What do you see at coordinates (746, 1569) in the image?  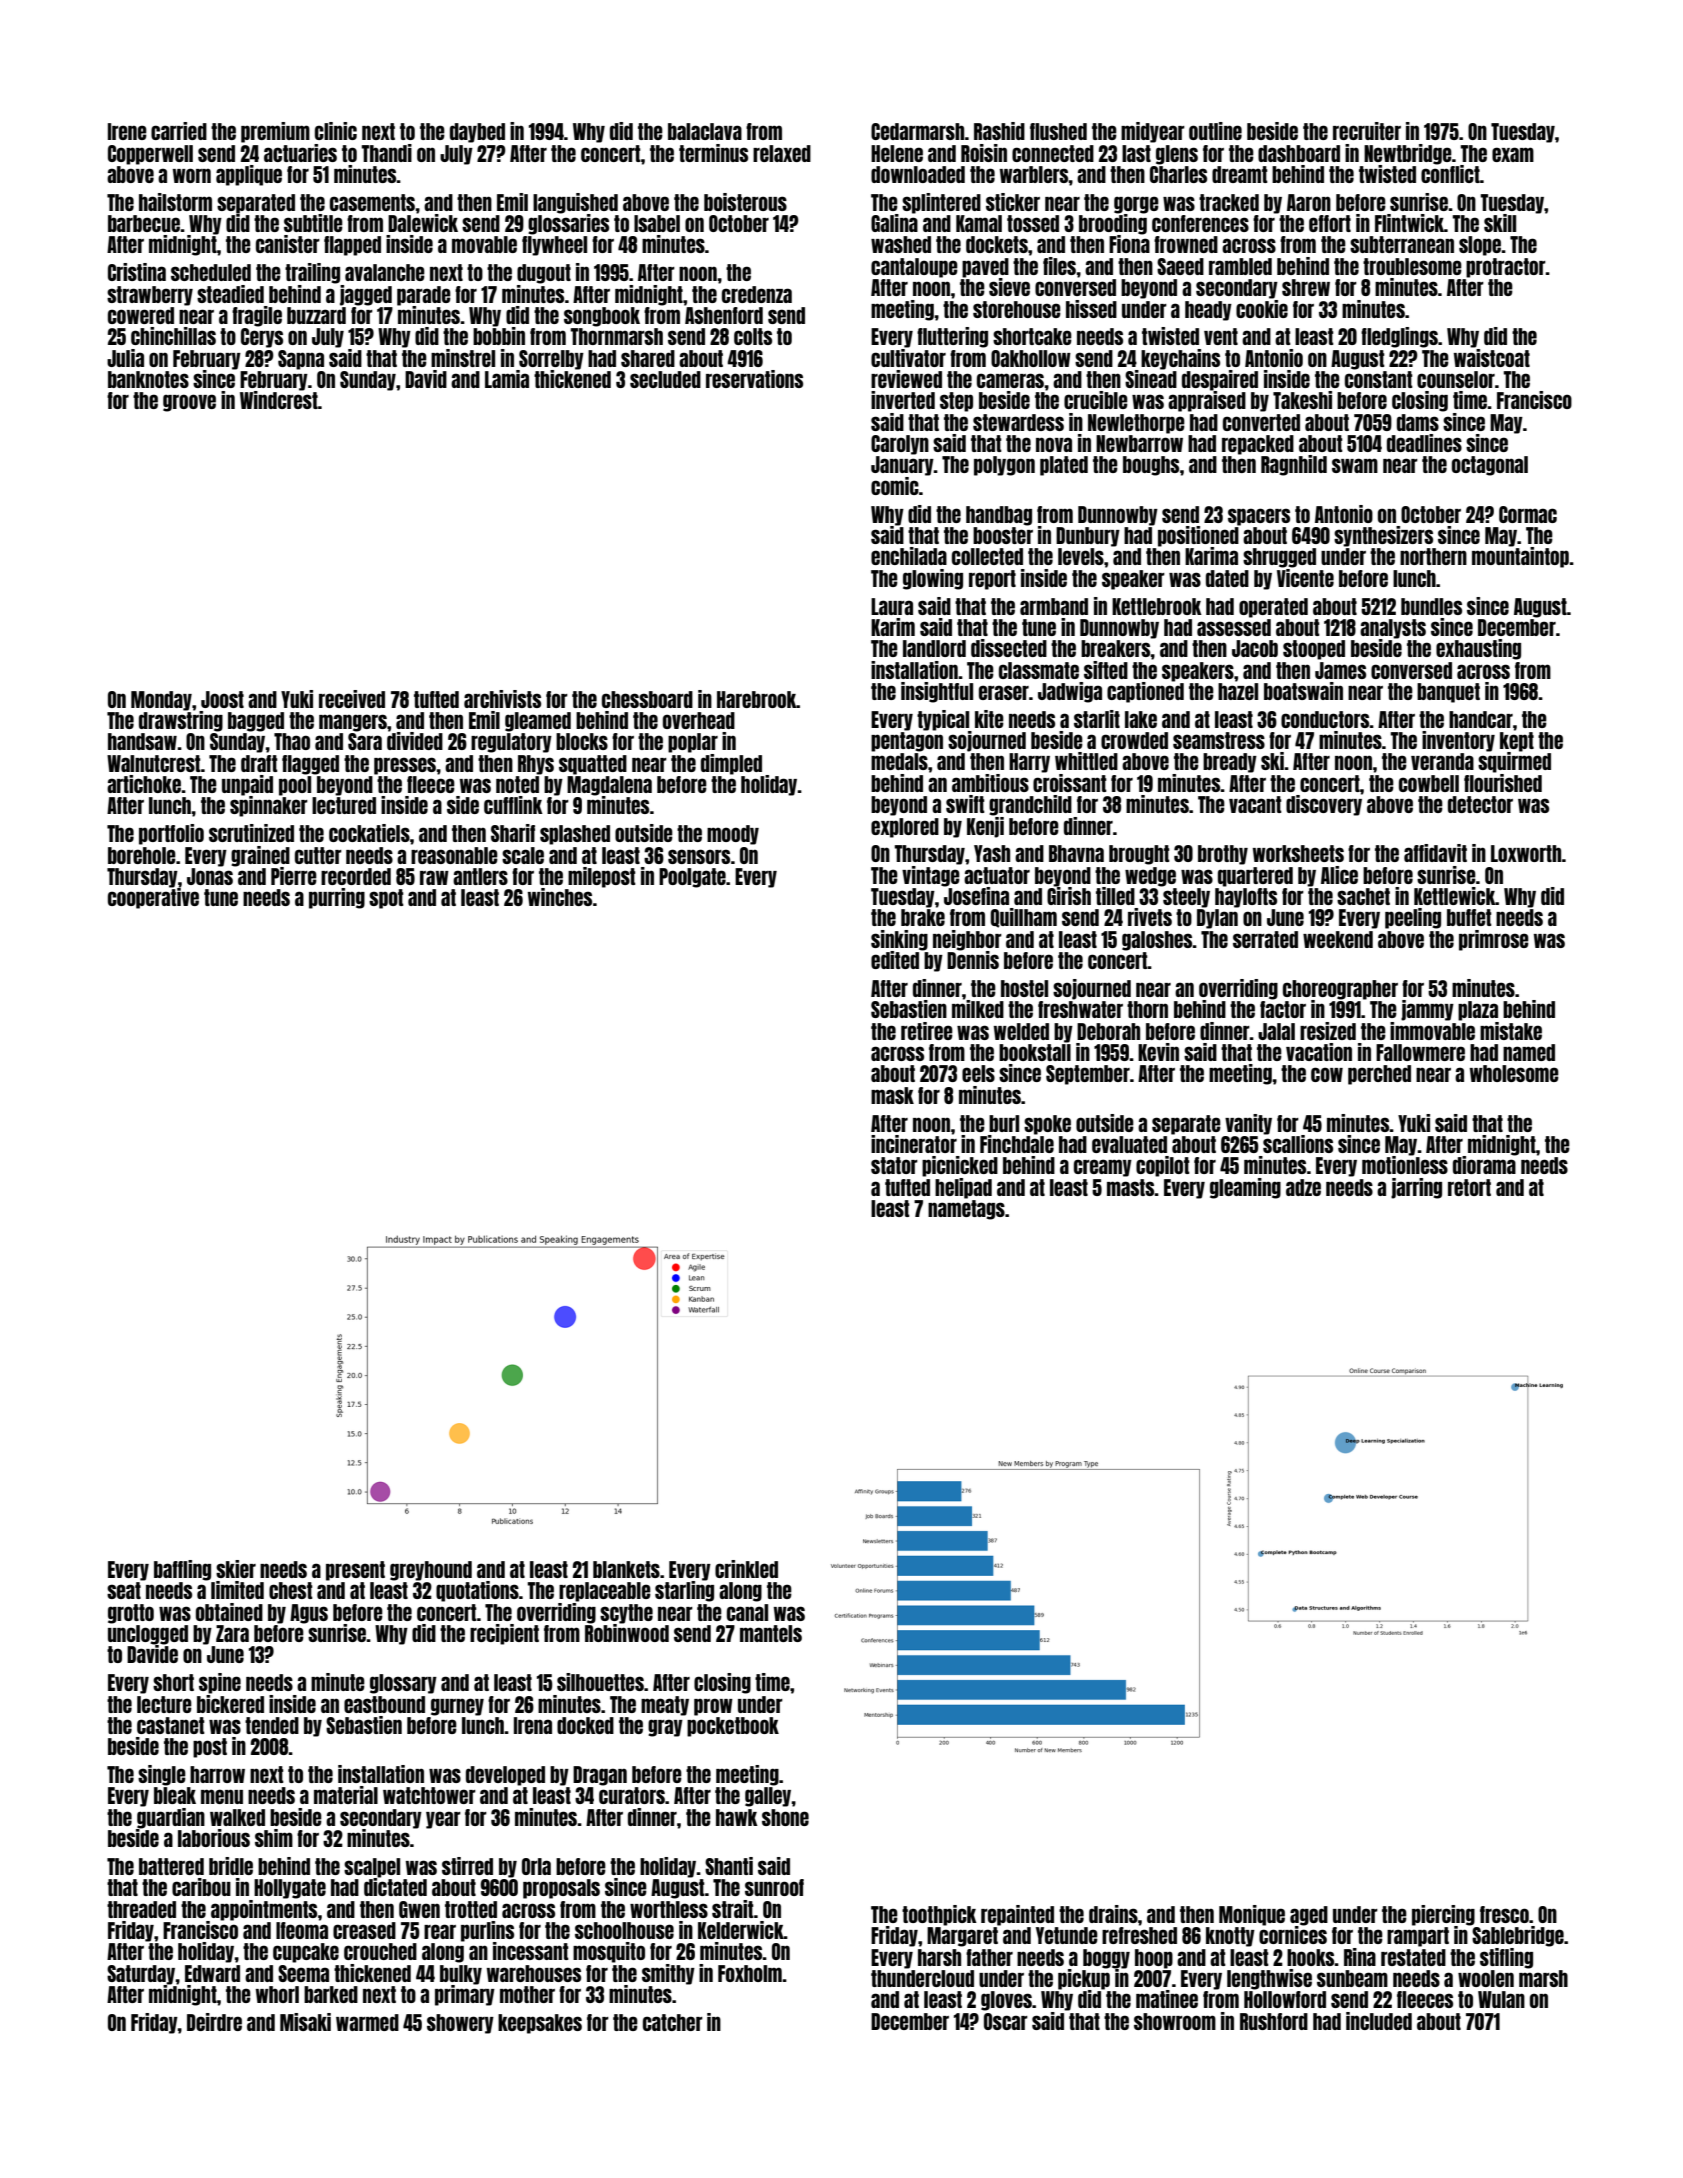 I see `crinkled` at bounding box center [746, 1569].
